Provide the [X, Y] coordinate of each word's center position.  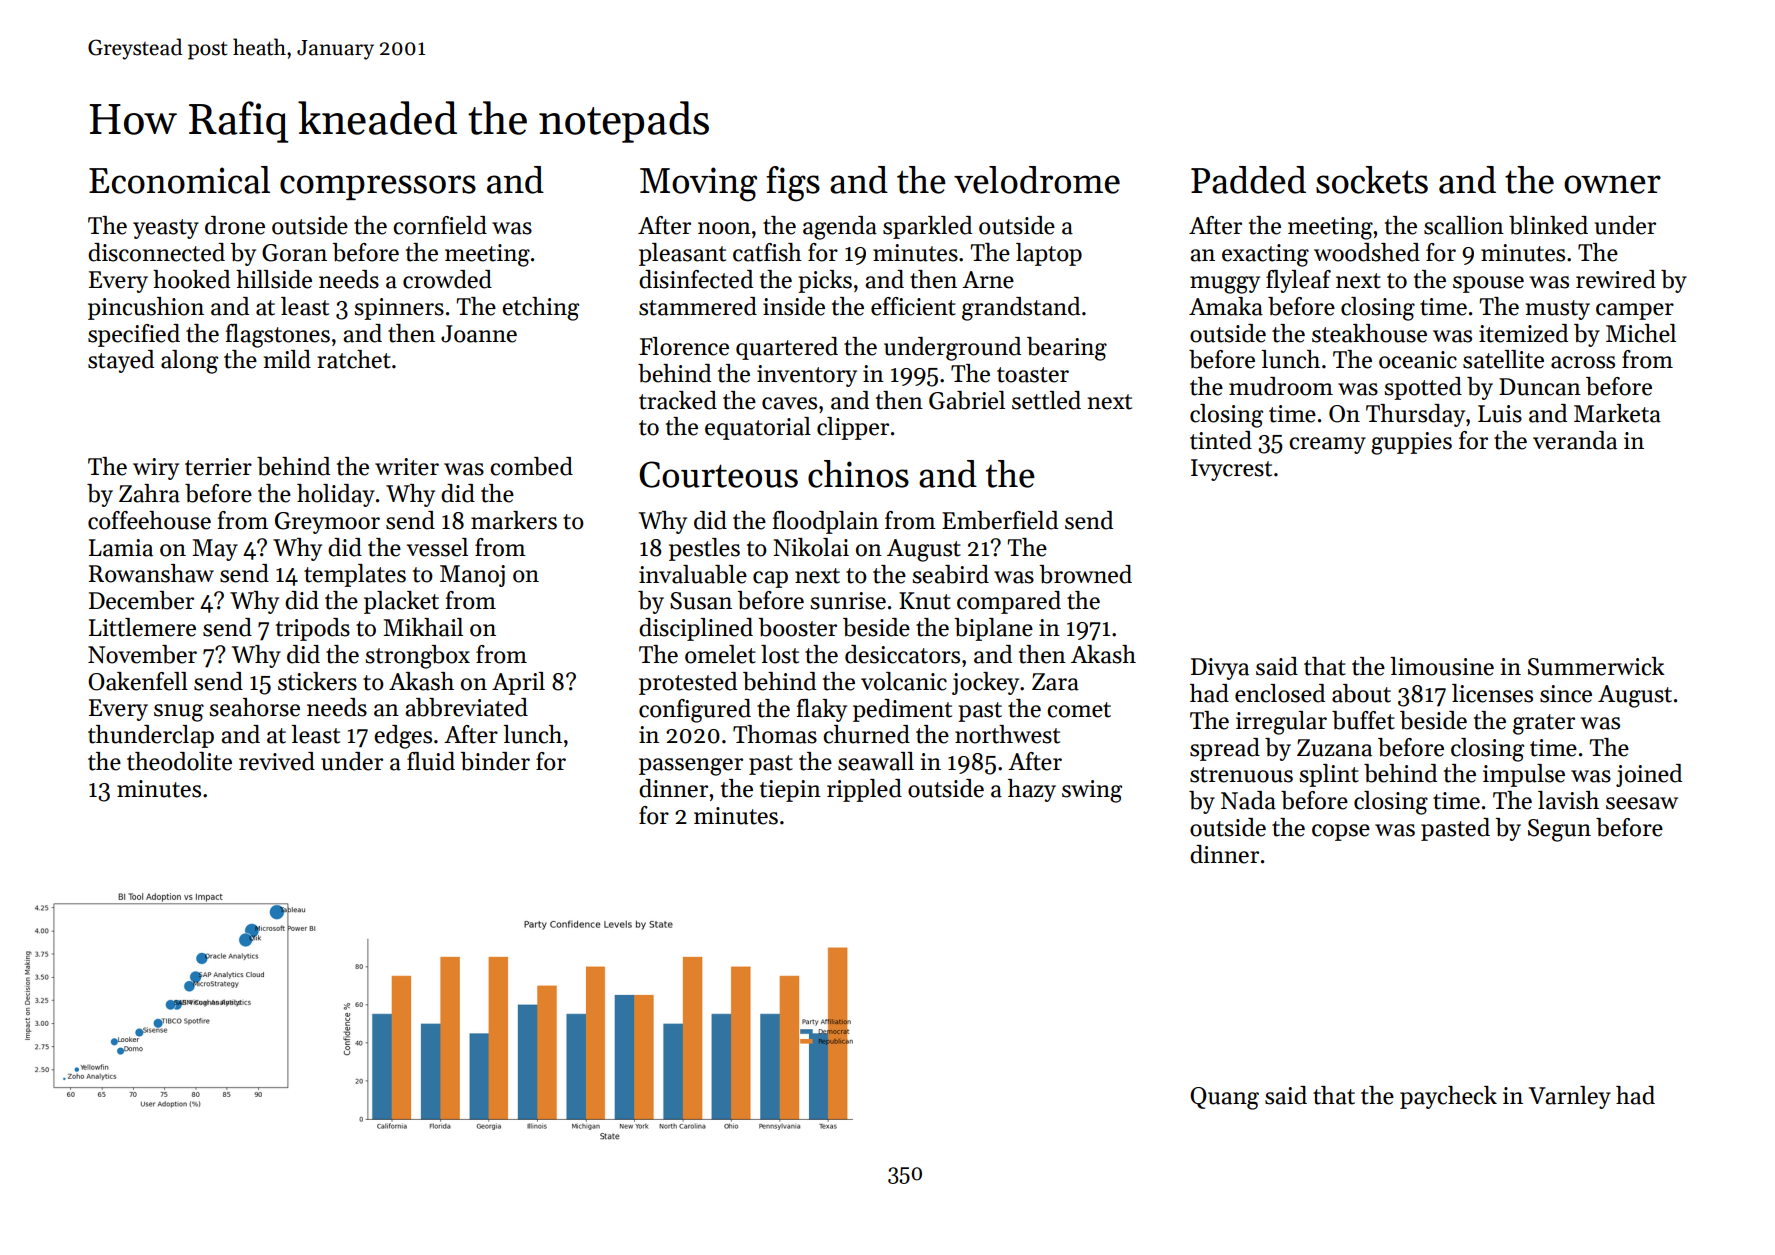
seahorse [254, 707]
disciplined [696, 629]
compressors [378, 187]
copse [1341, 832]
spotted [1423, 388]
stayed [121, 361]
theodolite [179, 761]
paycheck [1448, 1097]
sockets [1372, 180]
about [1361, 693]
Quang [1224, 1098]
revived [277, 761]
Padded [1248, 180]
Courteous [718, 474]
